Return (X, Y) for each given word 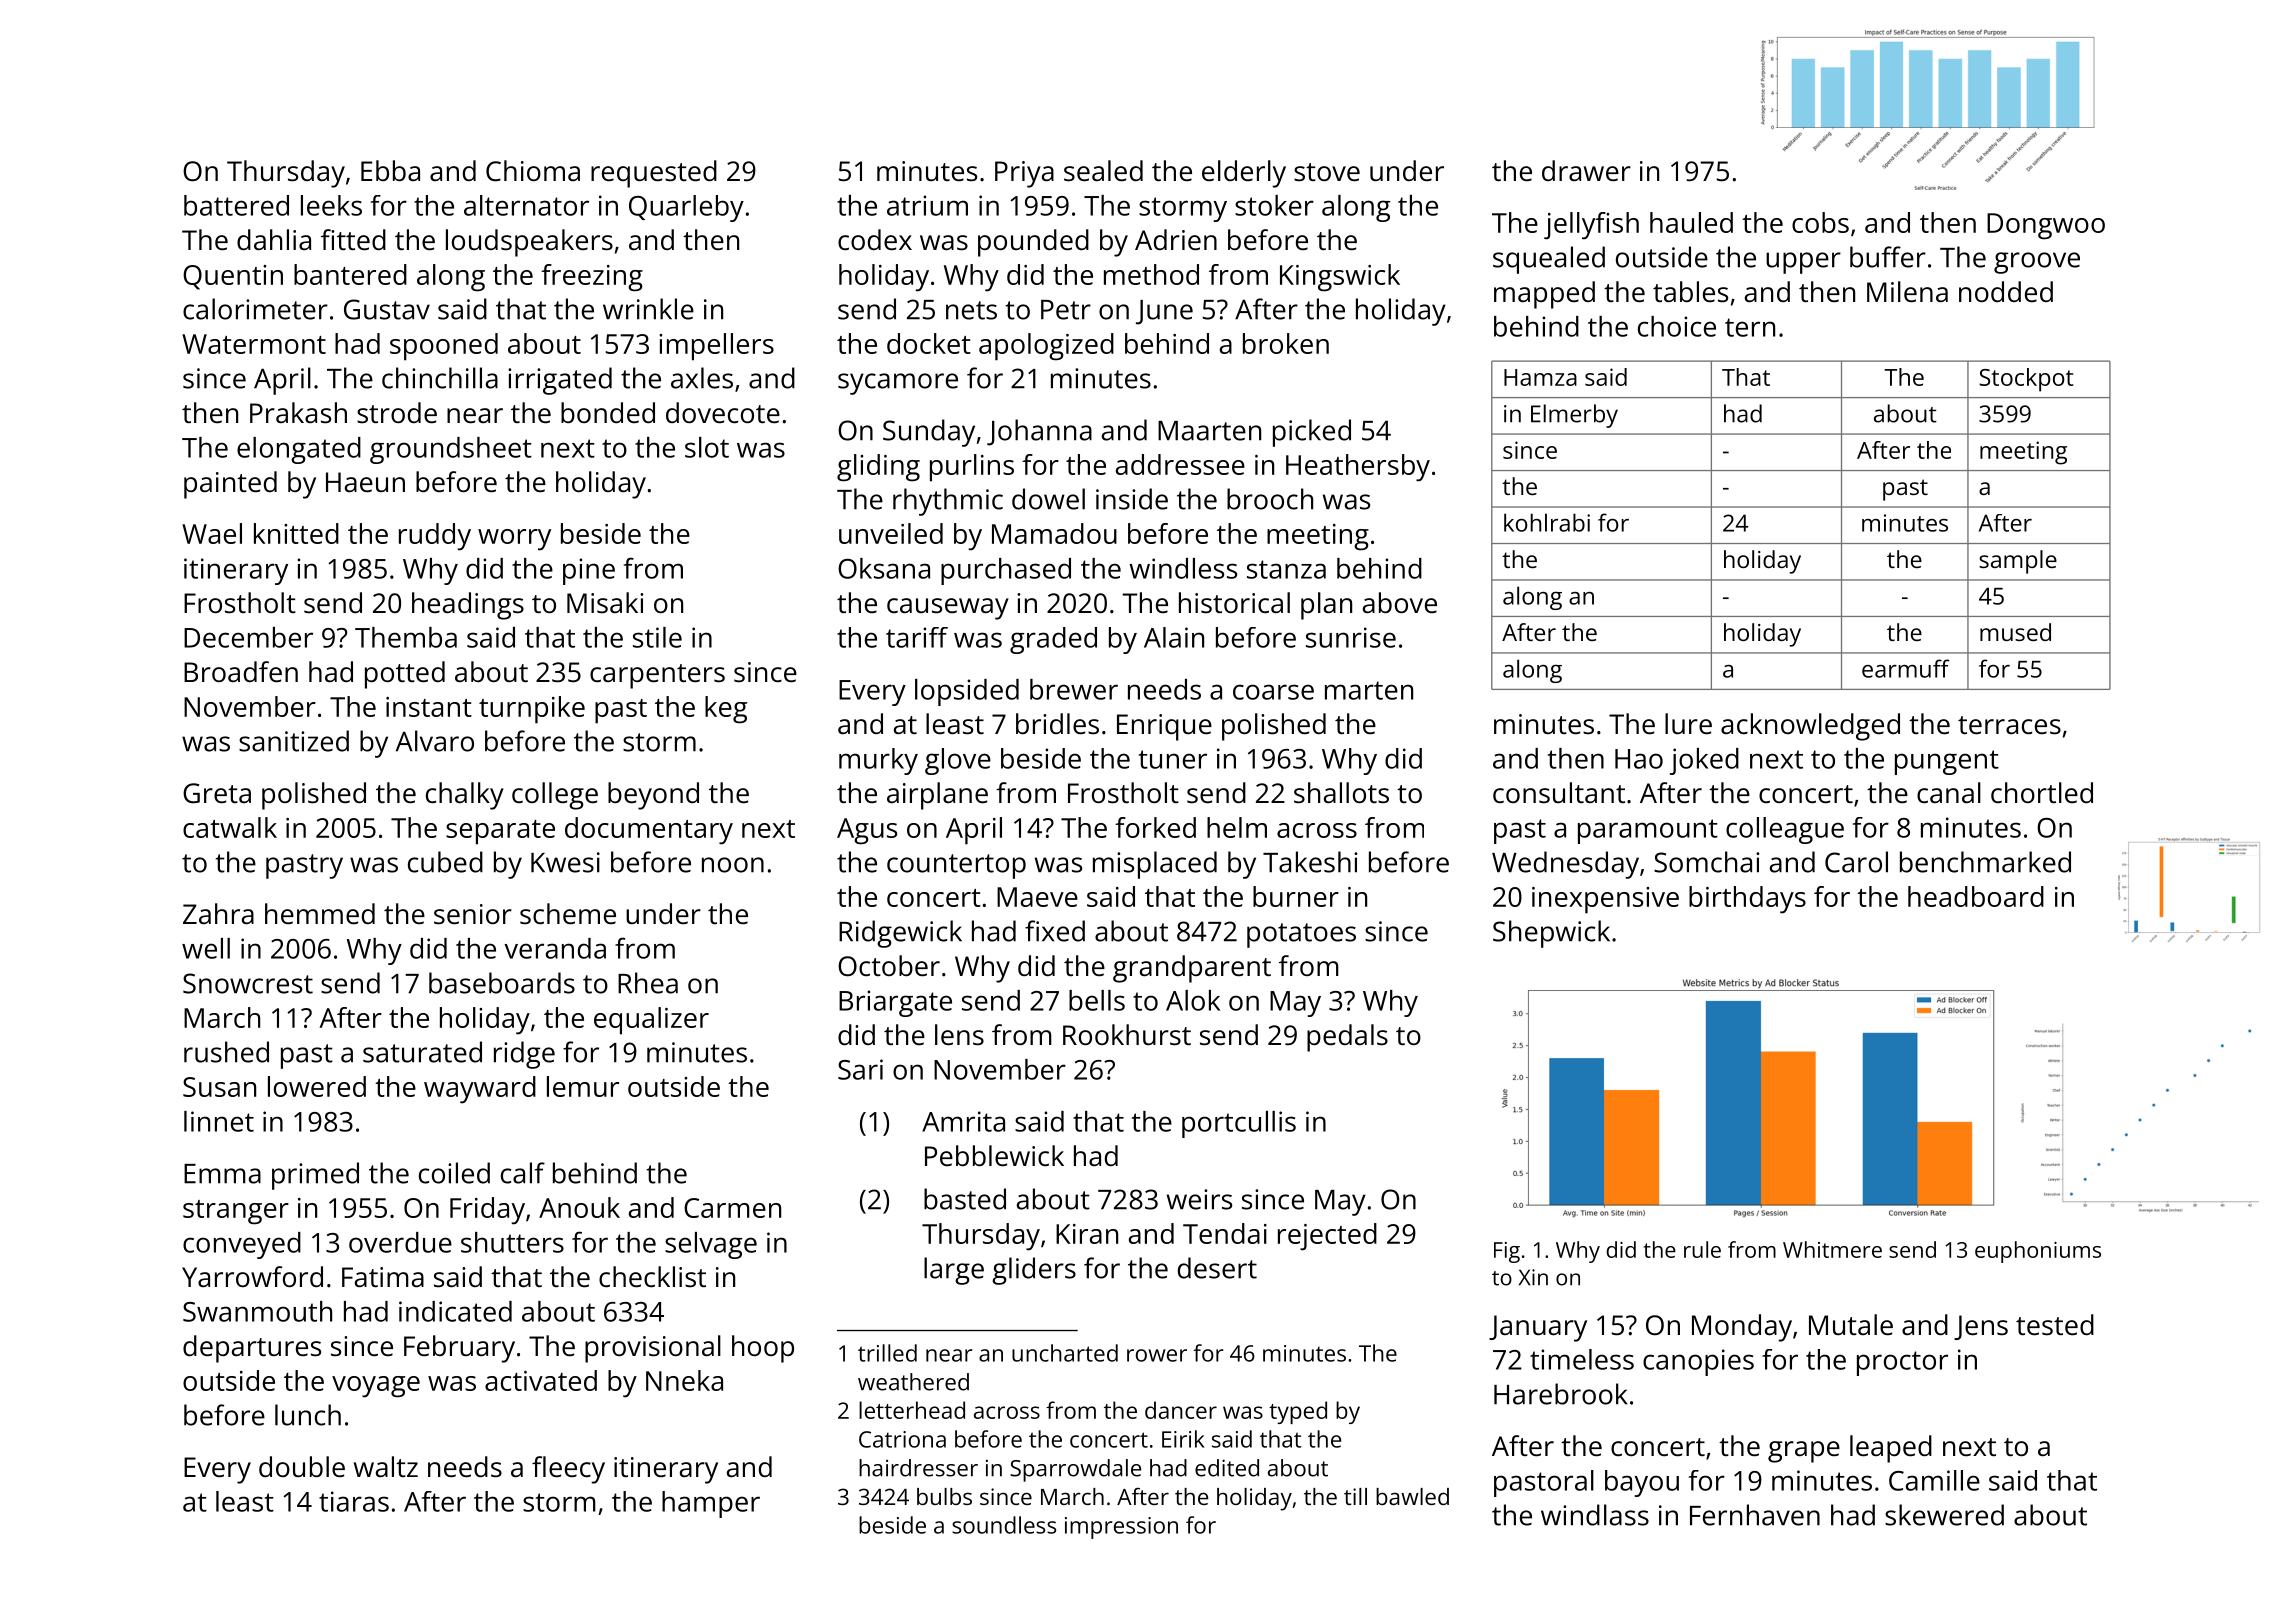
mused (2015, 632)
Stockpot (2026, 380)
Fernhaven (1755, 1515)
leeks (331, 205)
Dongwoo (2046, 226)
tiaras (354, 1501)
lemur (583, 1086)
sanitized (294, 741)
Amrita (963, 1121)
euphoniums (2038, 1252)
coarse (1273, 692)
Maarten (1209, 431)
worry (514, 540)
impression (1121, 1528)
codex (875, 240)
